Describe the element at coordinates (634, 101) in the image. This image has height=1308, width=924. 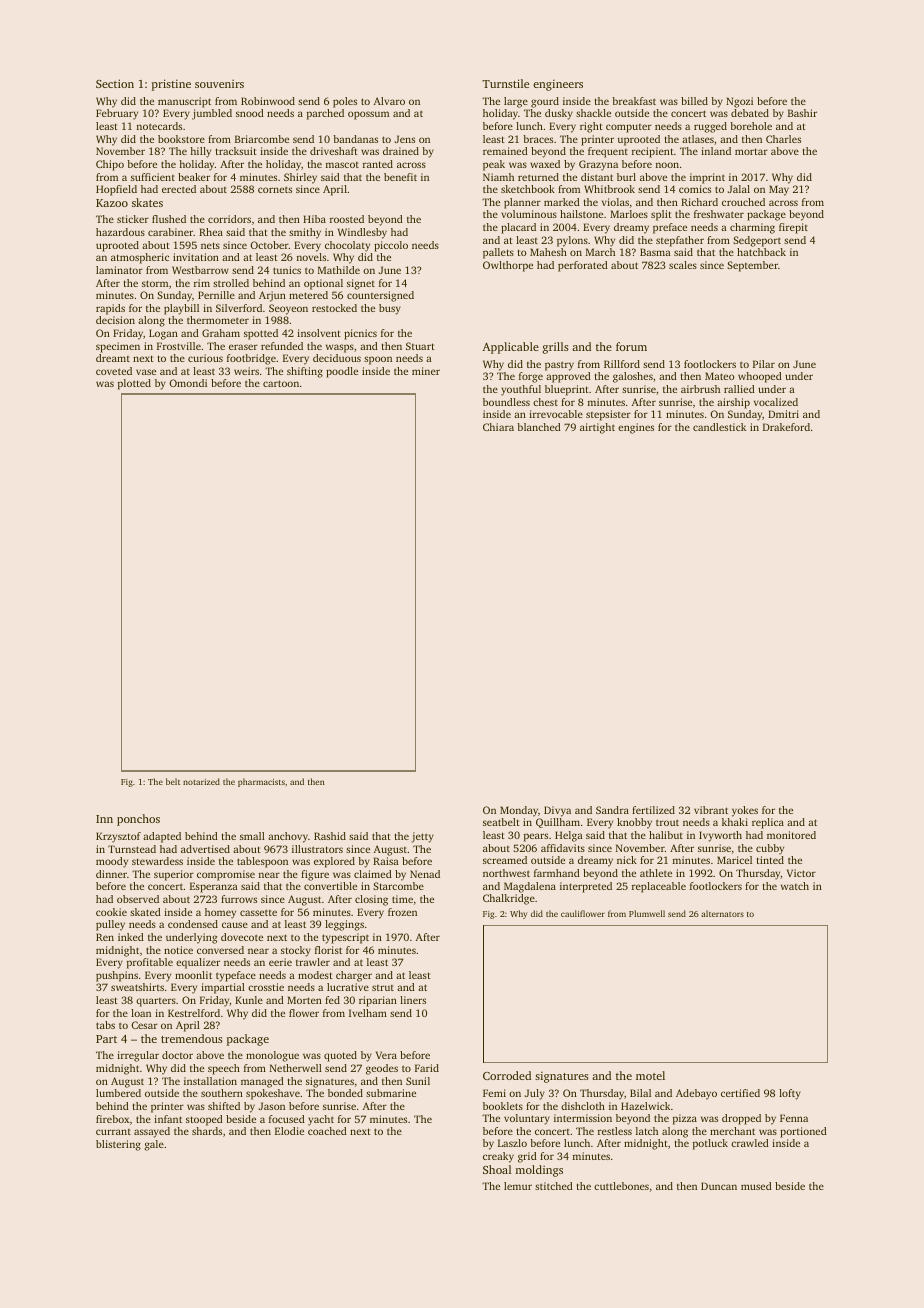
I see `breakfast` at that location.
